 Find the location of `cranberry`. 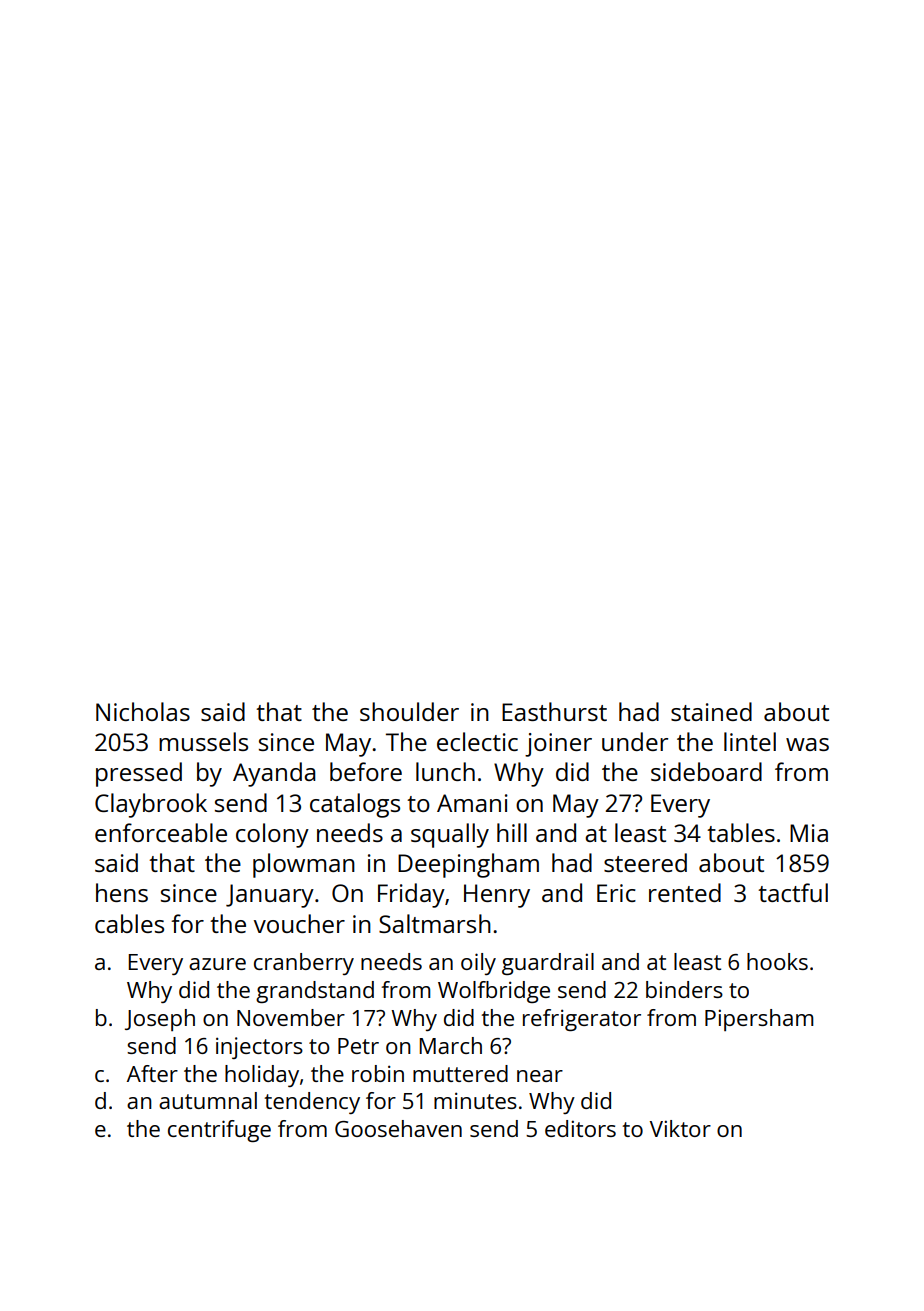

cranberry is located at coordinates (304, 964).
